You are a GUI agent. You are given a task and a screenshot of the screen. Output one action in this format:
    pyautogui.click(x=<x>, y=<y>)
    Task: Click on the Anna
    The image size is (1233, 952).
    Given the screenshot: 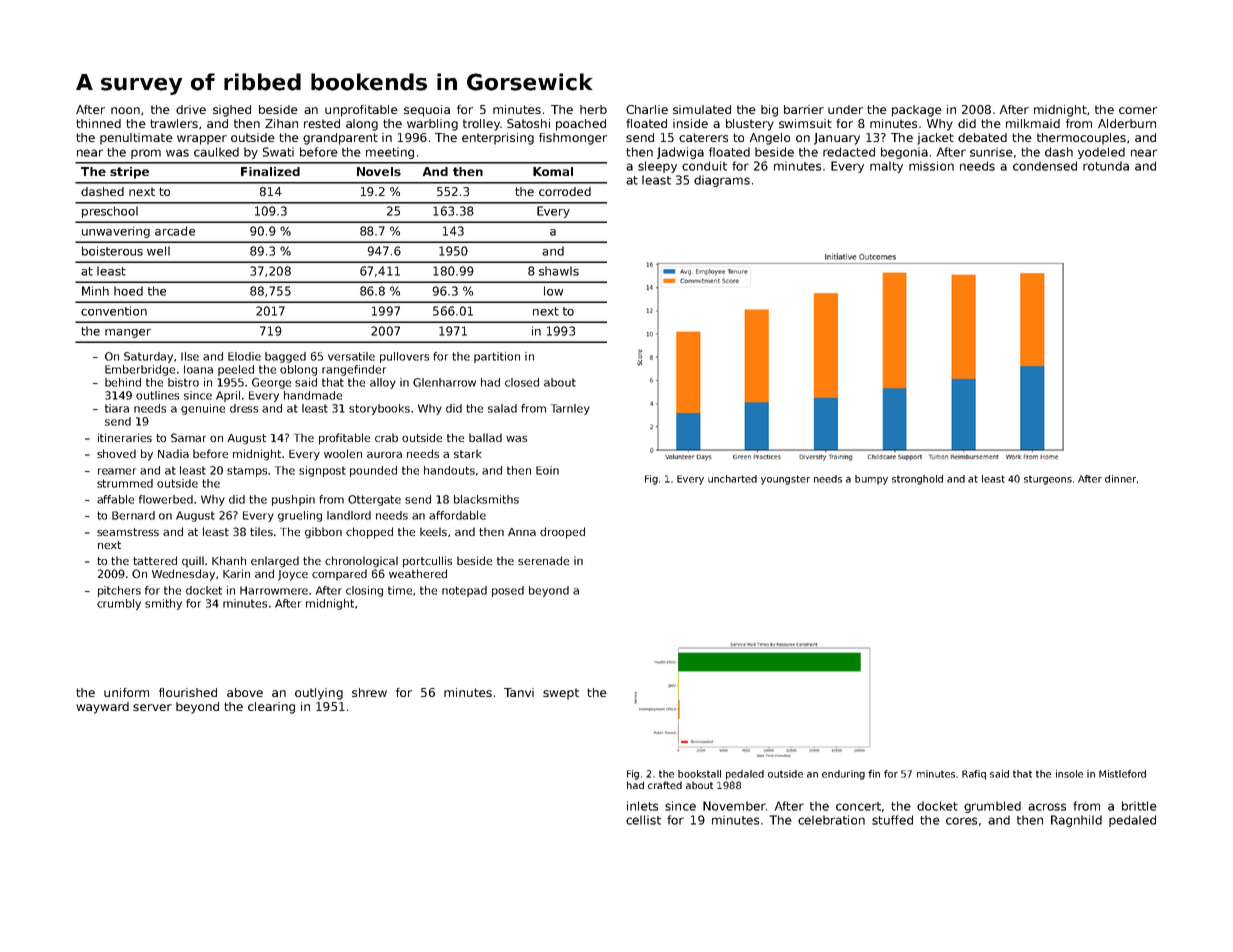 What is the action you would take?
    pyautogui.click(x=522, y=532)
